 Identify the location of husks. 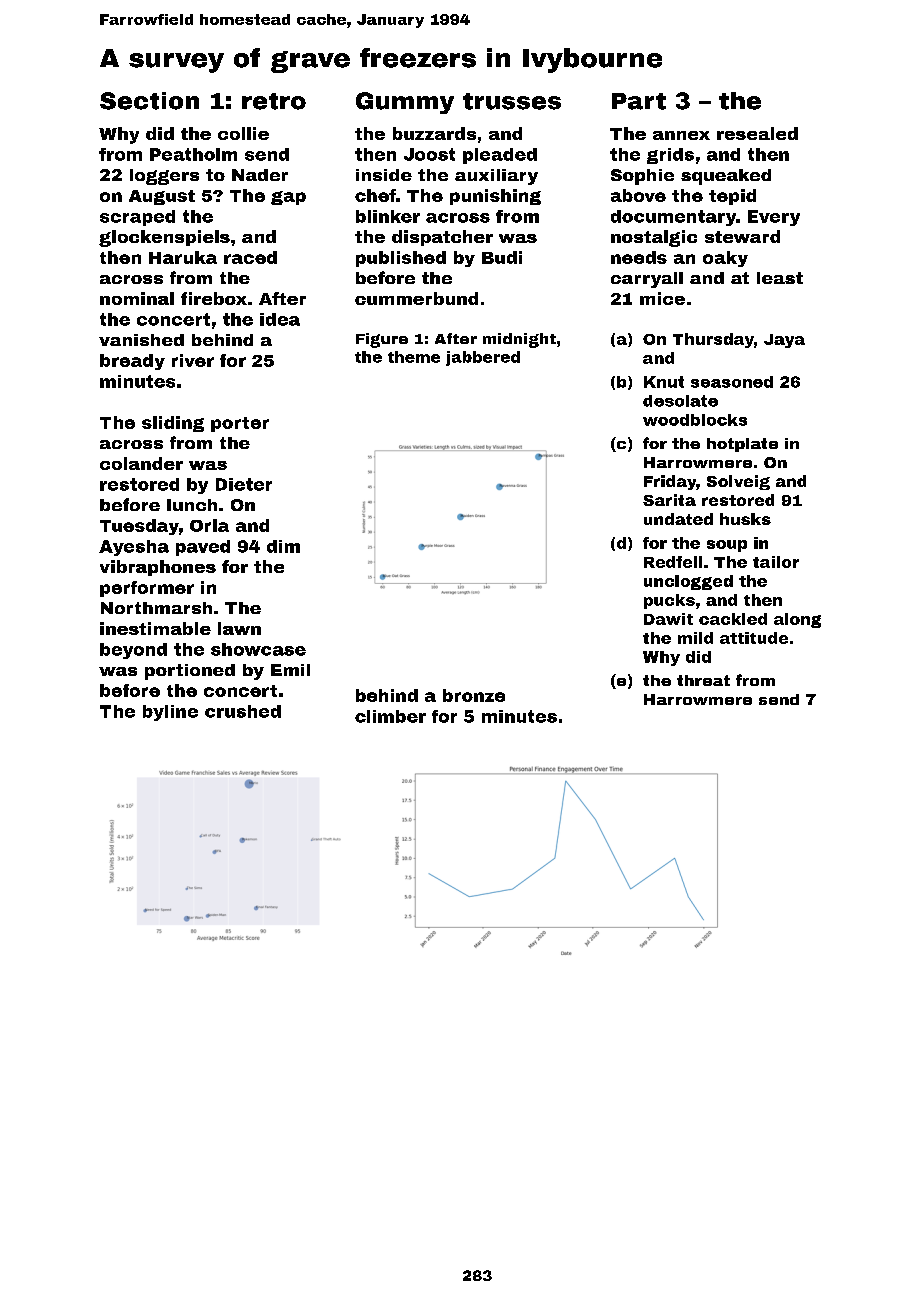
(745, 519).
